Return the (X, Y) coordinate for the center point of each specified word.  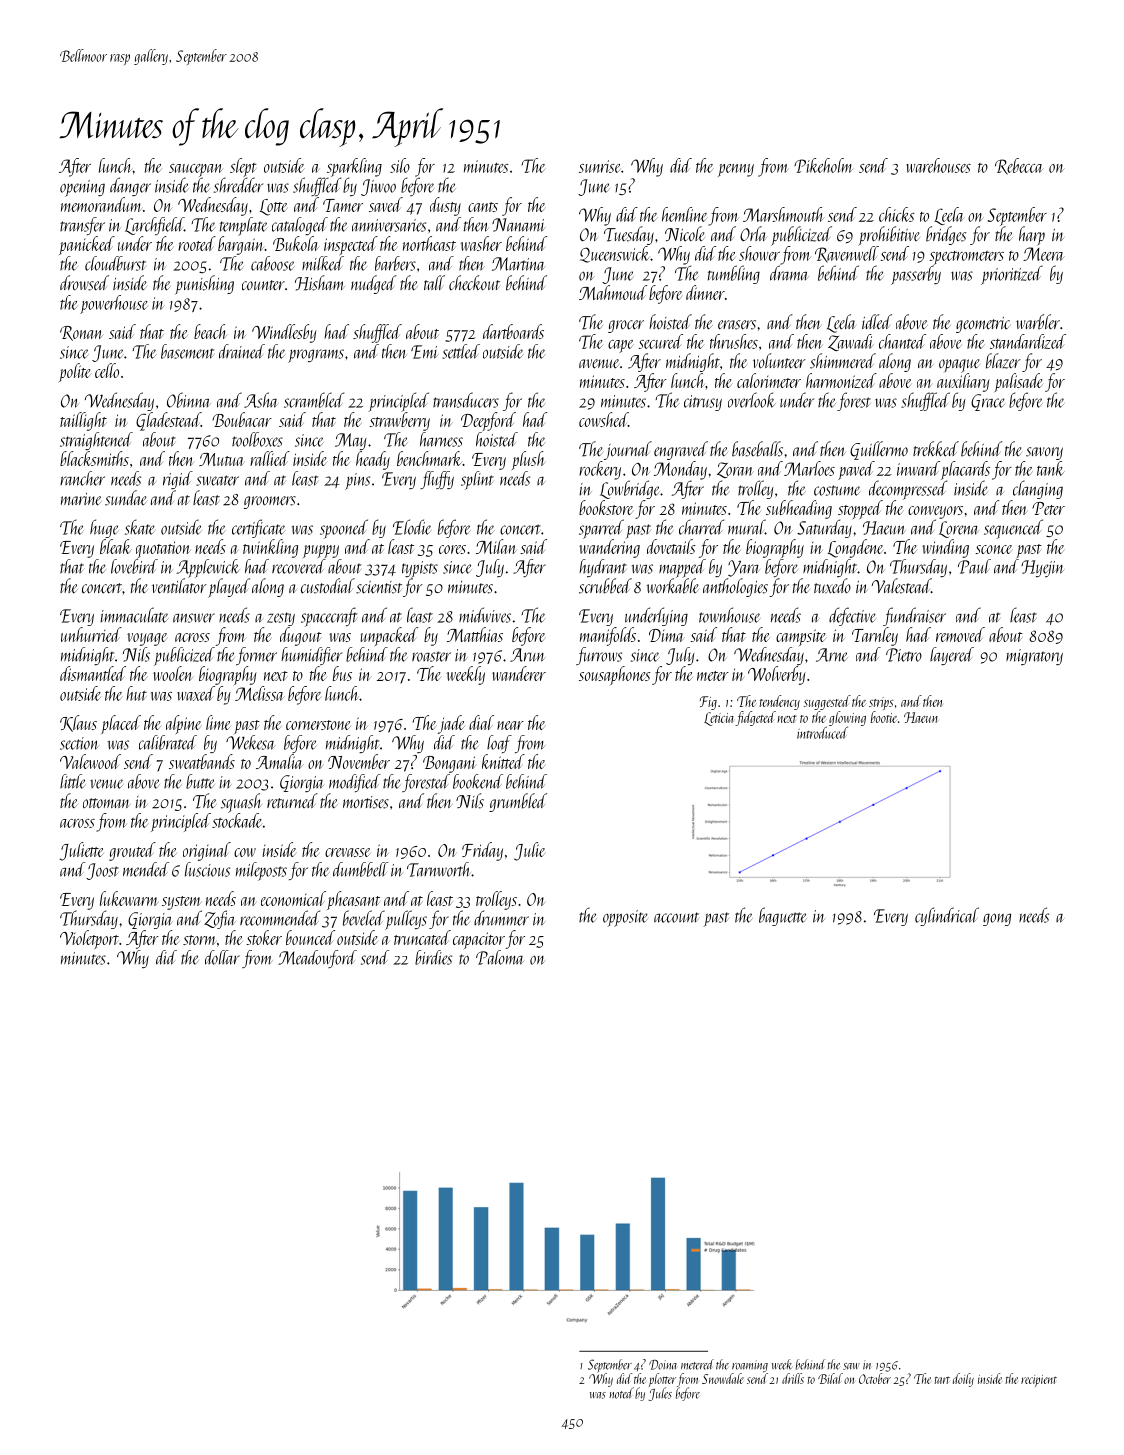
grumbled (518, 802)
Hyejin (1042, 568)
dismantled (93, 673)
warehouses (938, 165)
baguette (783, 916)
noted (621, 1393)
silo (400, 165)
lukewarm (129, 898)
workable (672, 586)
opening (82, 188)
